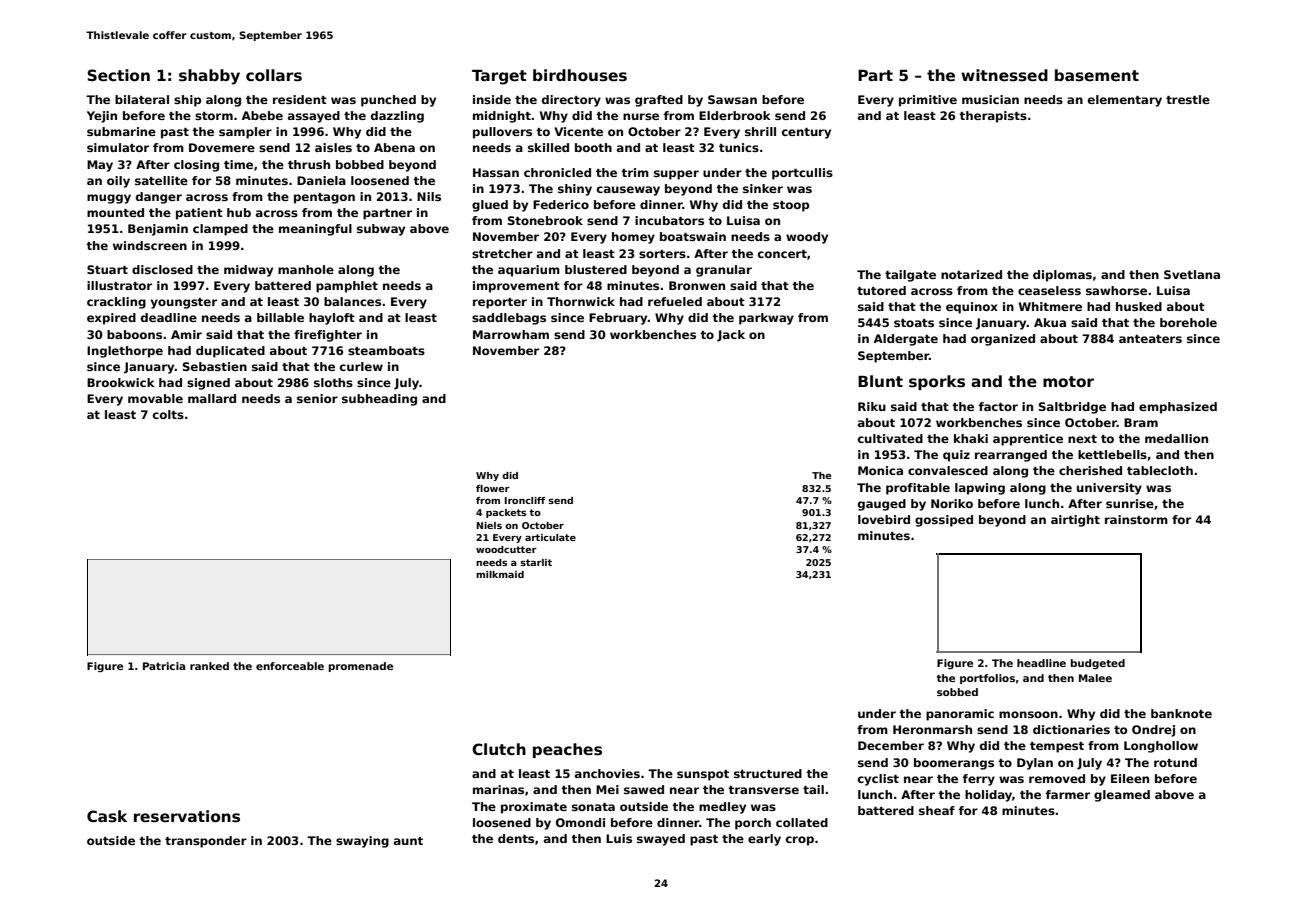 The image size is (1308, 924). I want to click on senior, so click(317, 398).
